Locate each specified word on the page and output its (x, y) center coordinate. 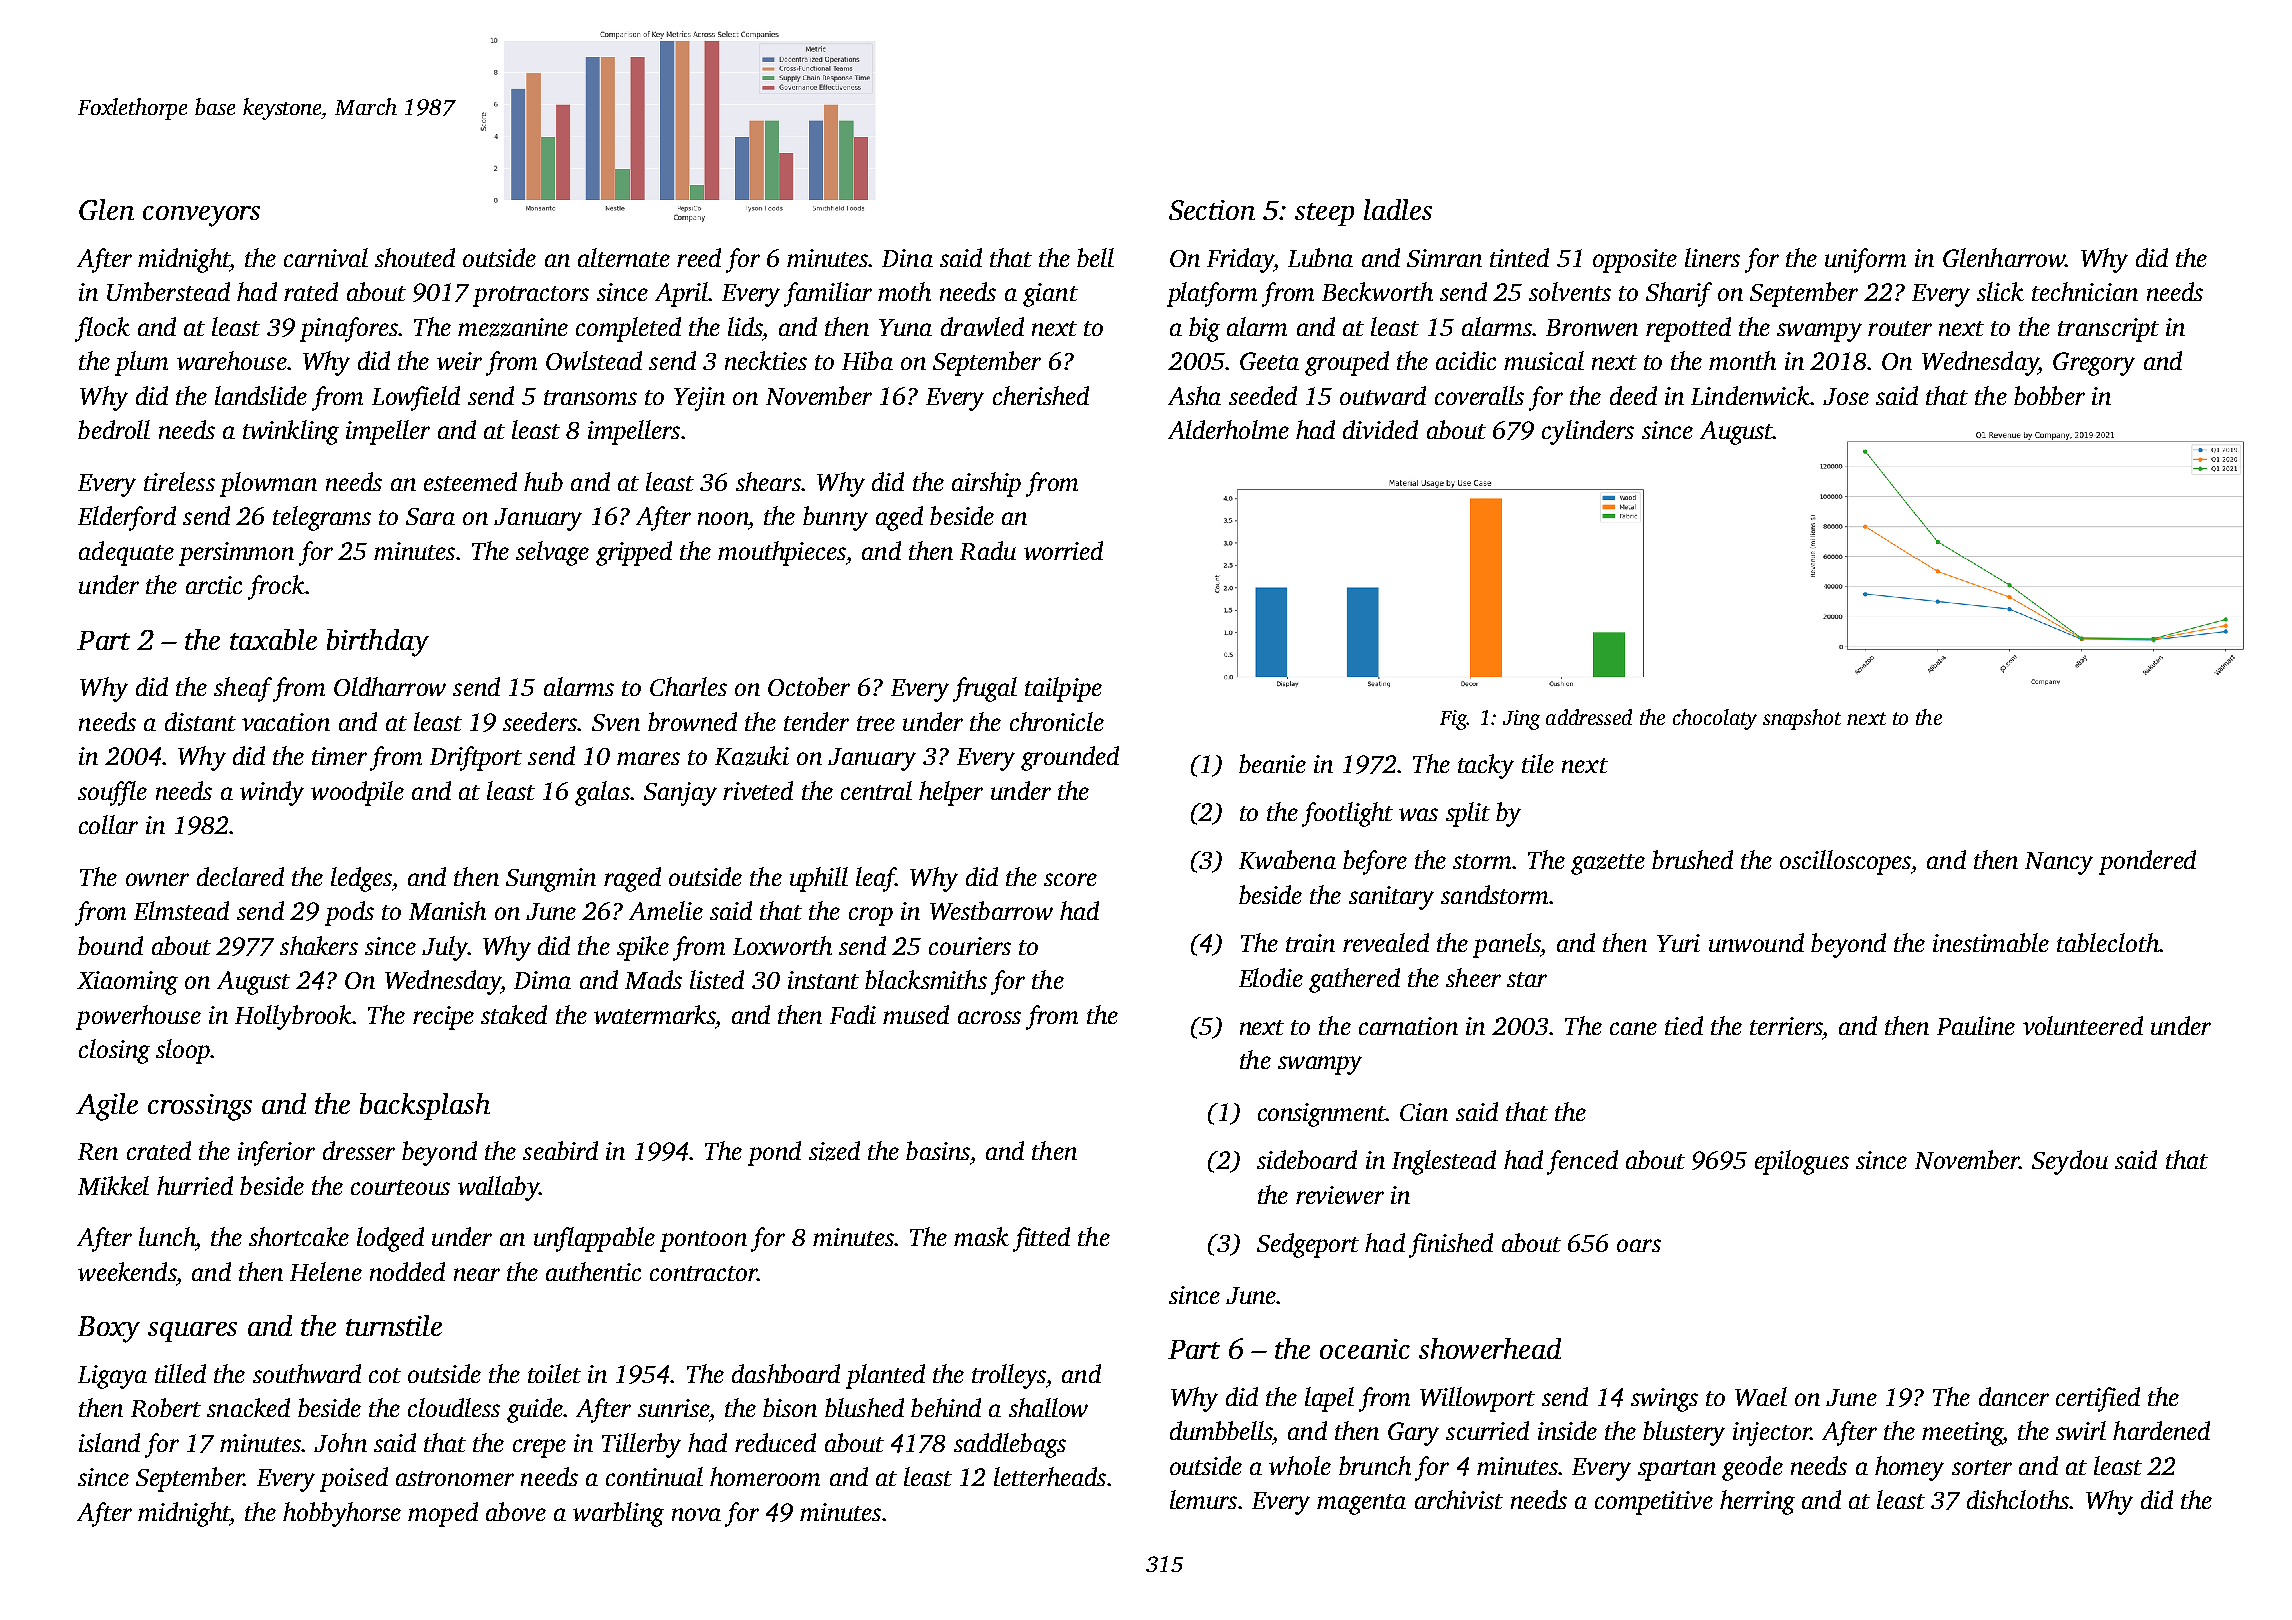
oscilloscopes (1845, 862)
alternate (624, 257)
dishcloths (2018, 1499)
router (1900, 328)
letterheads (1050, 1476)
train (1310, 943)
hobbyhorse (342, 1514)
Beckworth (1377, 291)
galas (602, 793)
